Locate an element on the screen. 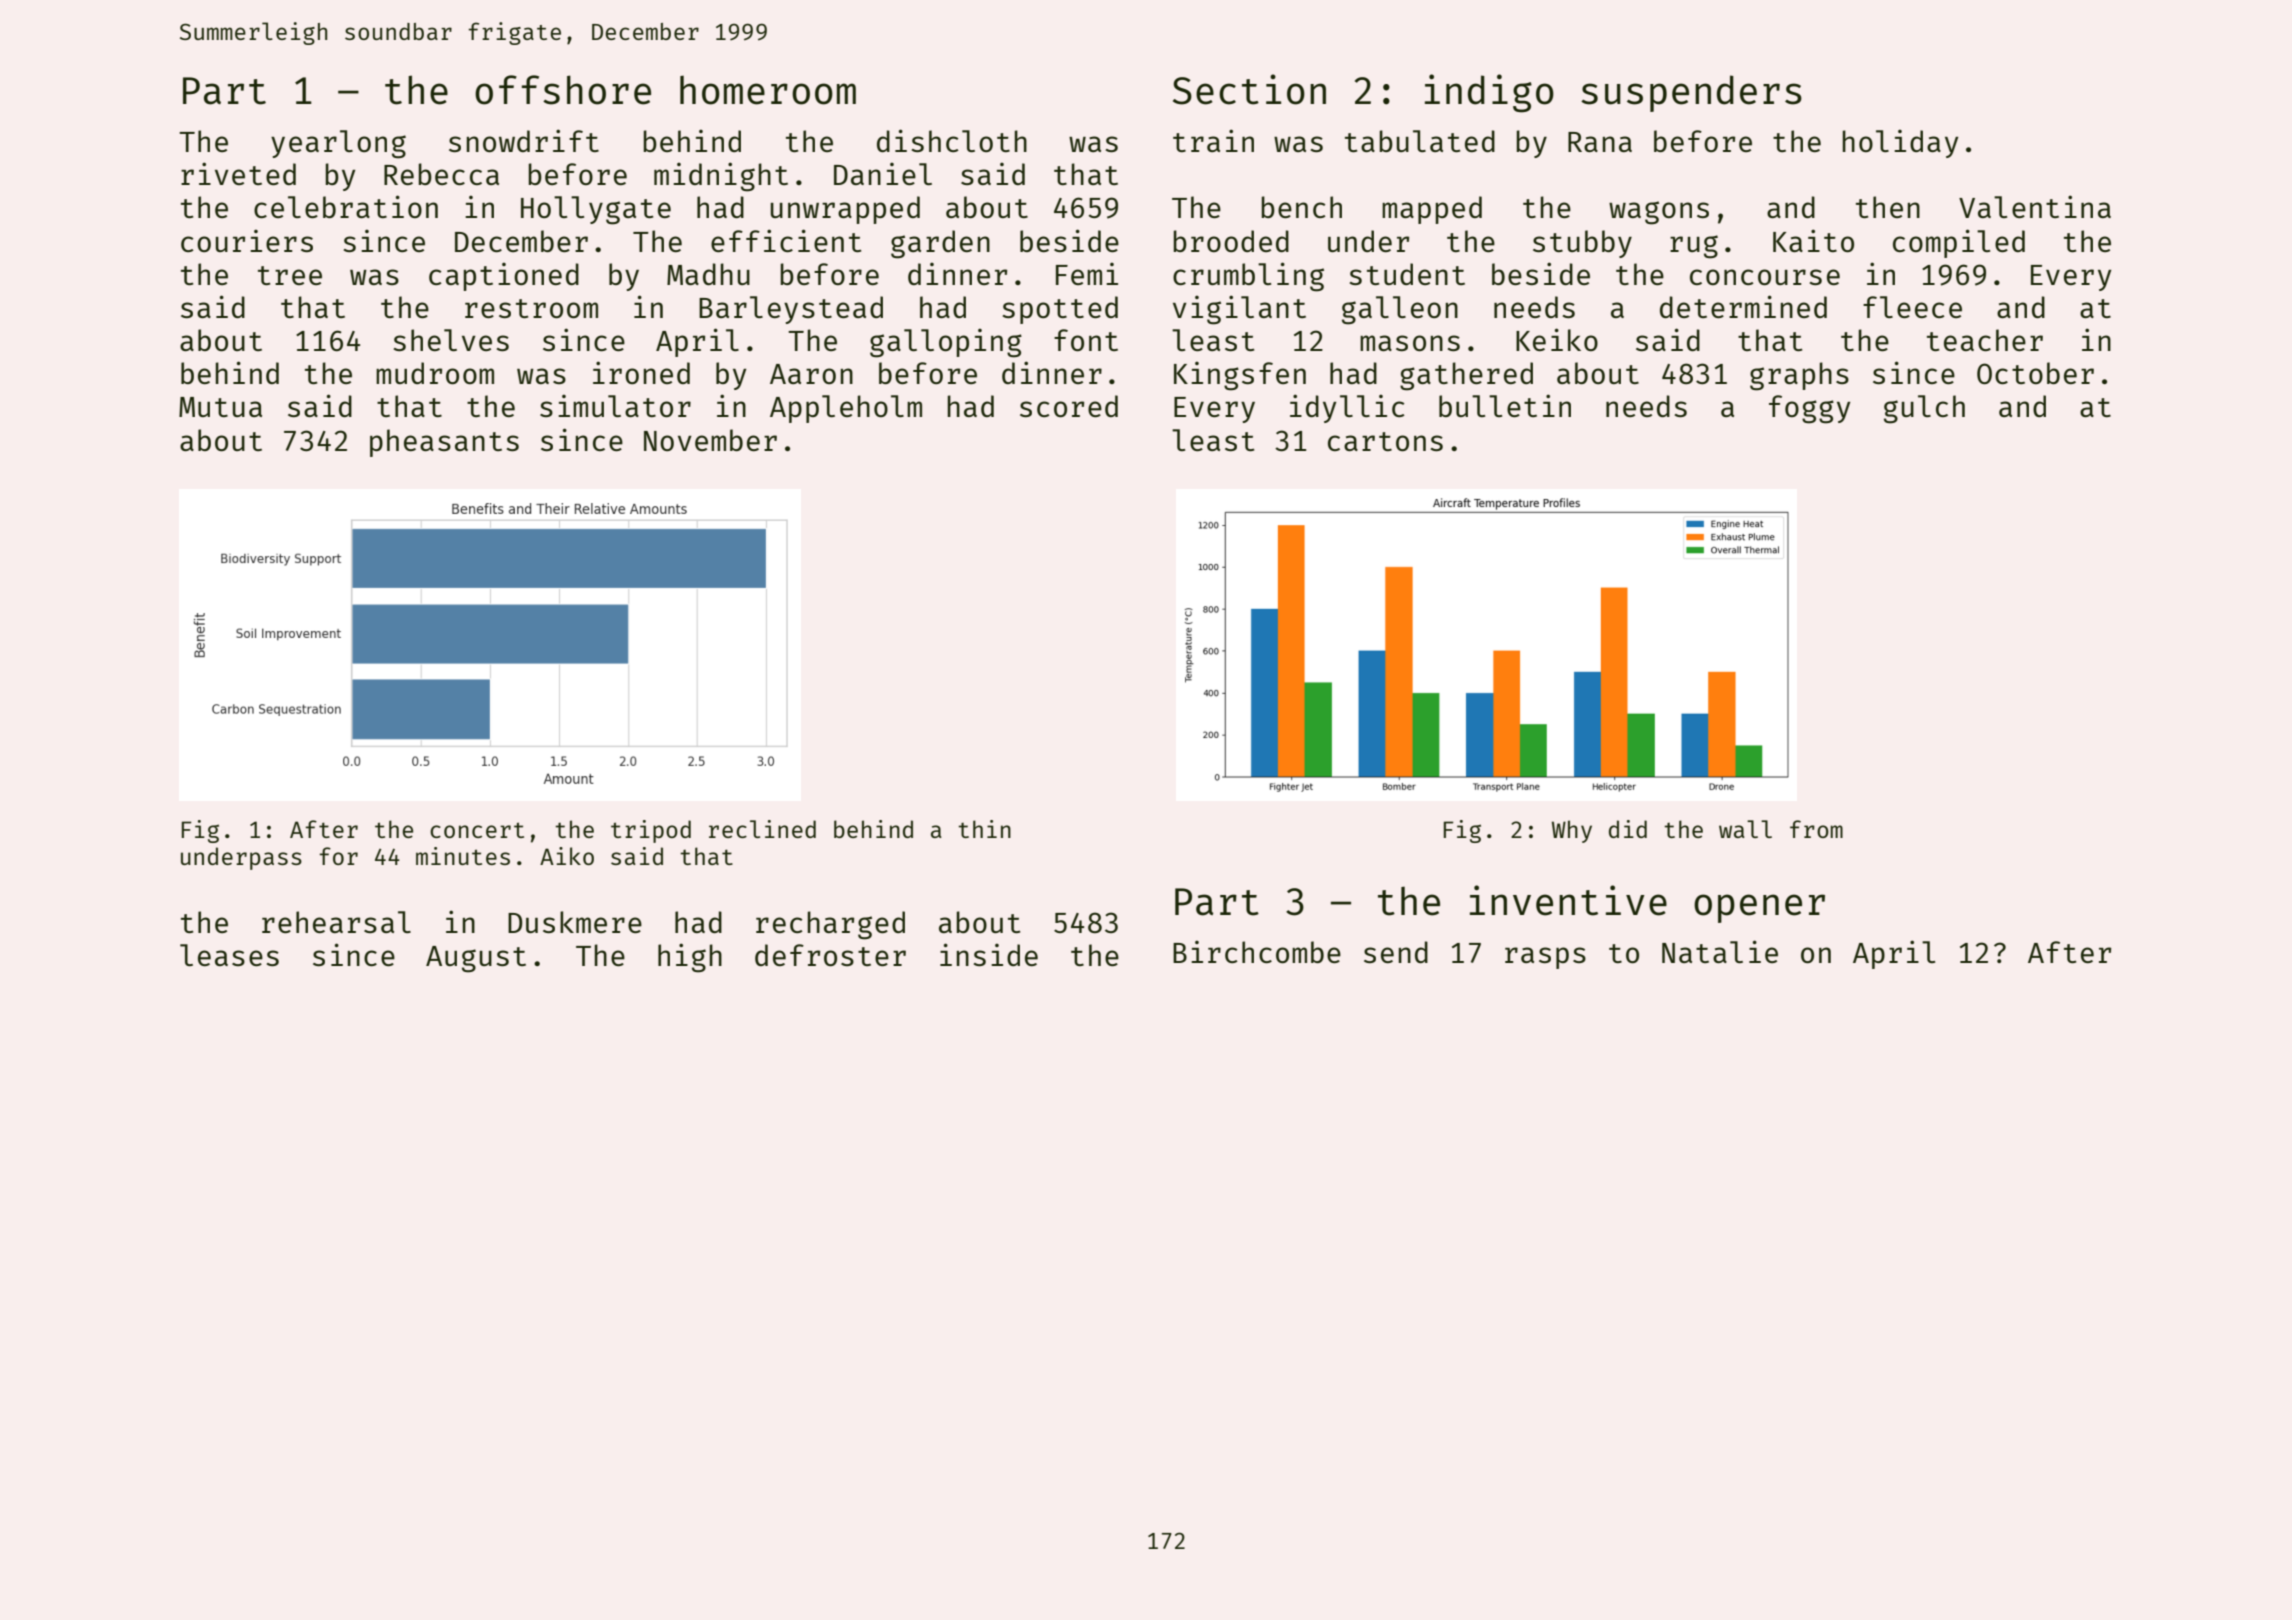 The width and height of the screenshot is (2292, 1620). thin is located at coordinates (984, 829).
